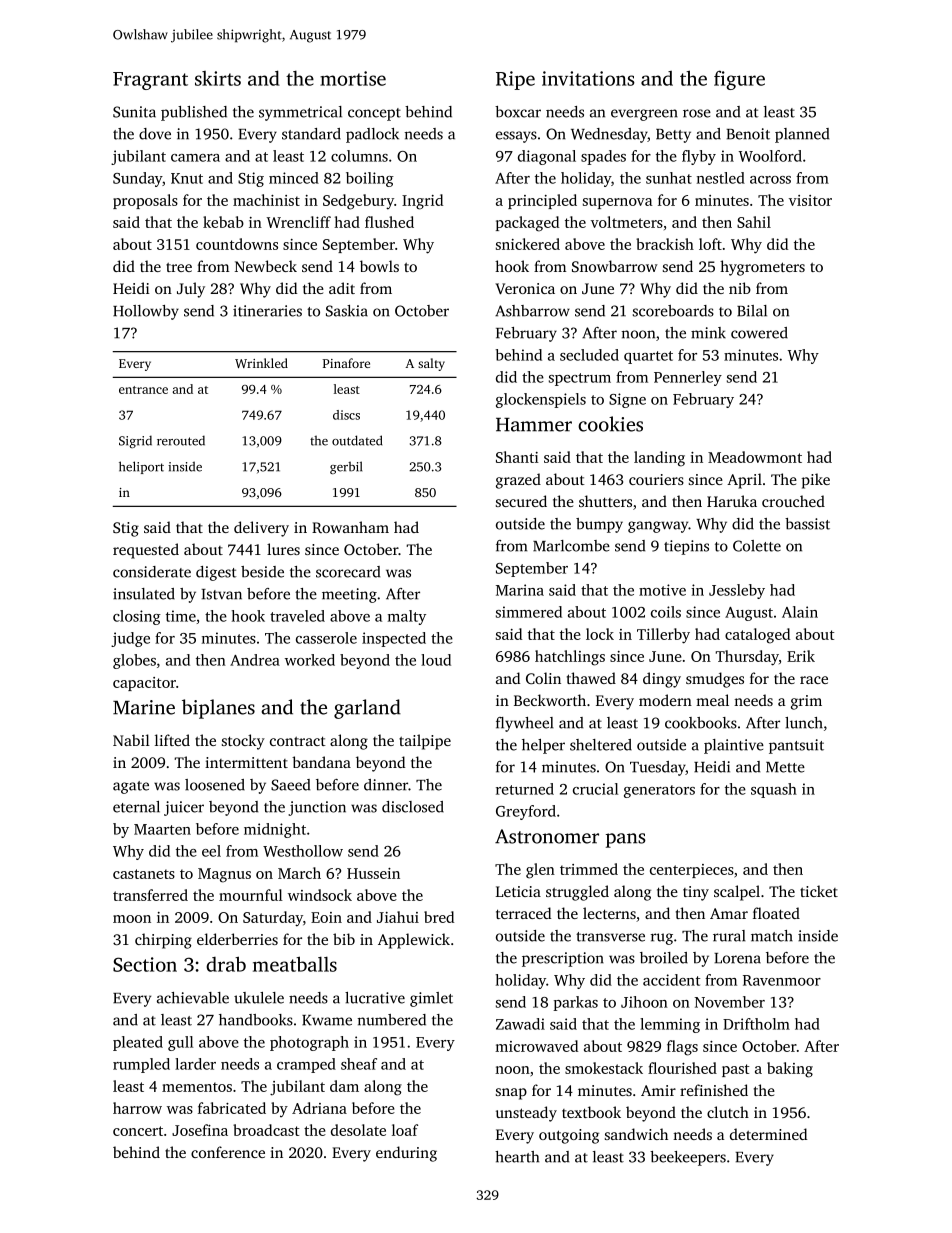 The width and height of the image is (952, 1233). Describe the element at coordinates (261, 363) in the image. I see `Wrinkled` at that location.
